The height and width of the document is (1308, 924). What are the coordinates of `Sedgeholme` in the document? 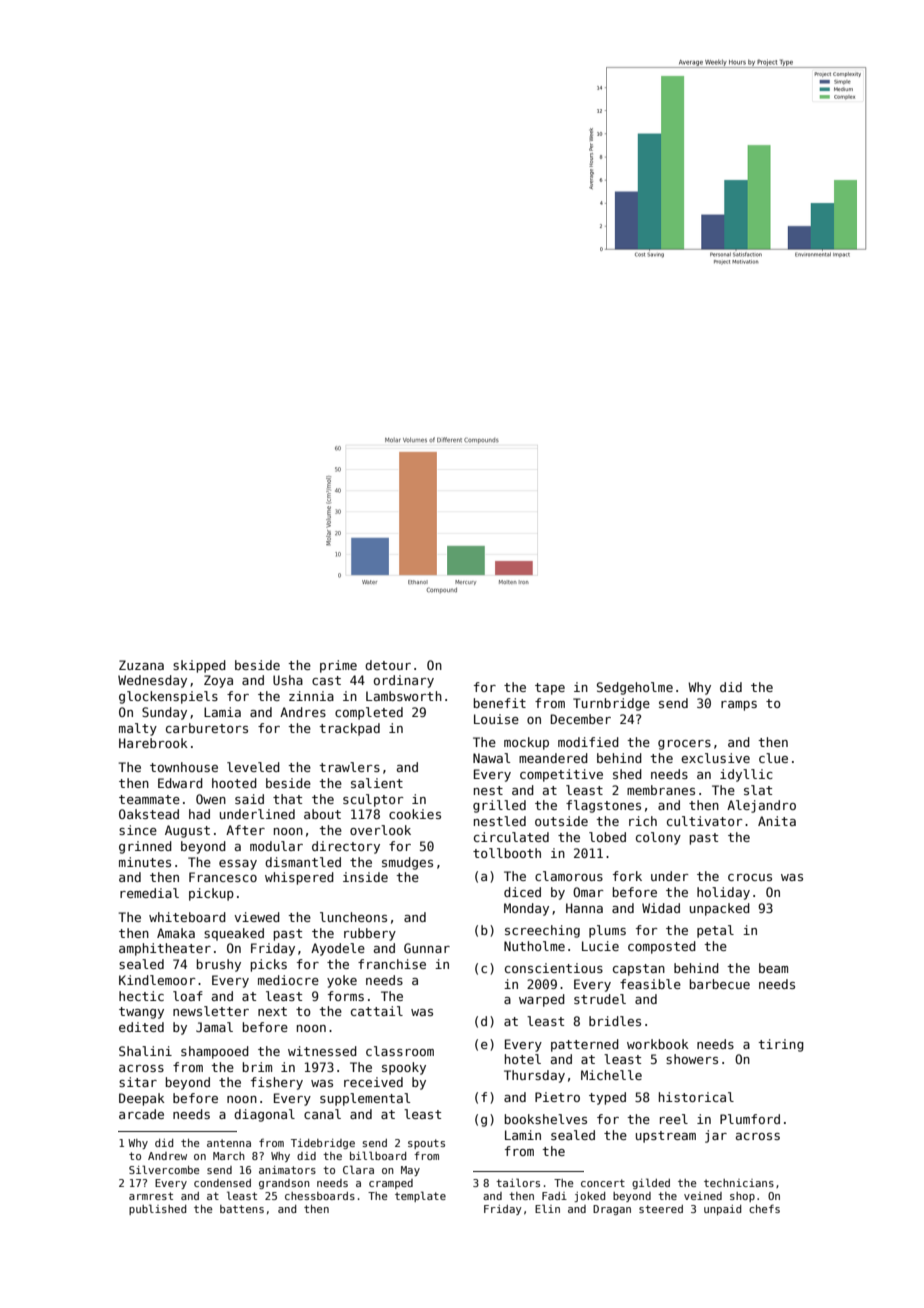 It's located at (635, 688).
